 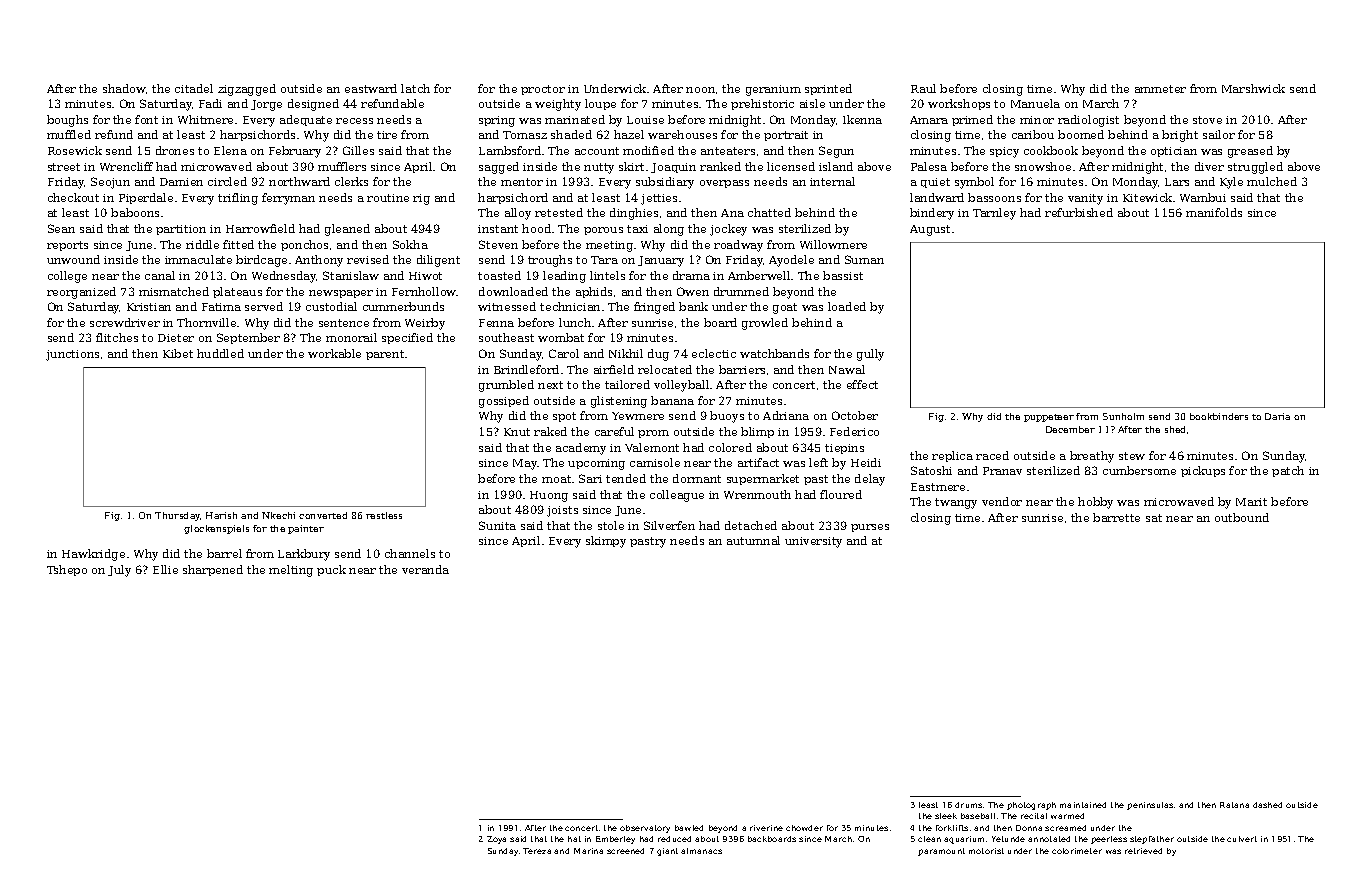 What do you see at coordinates (590, 478) in the screenshot?
I see `Sari` at bounding box center [590, 478].
